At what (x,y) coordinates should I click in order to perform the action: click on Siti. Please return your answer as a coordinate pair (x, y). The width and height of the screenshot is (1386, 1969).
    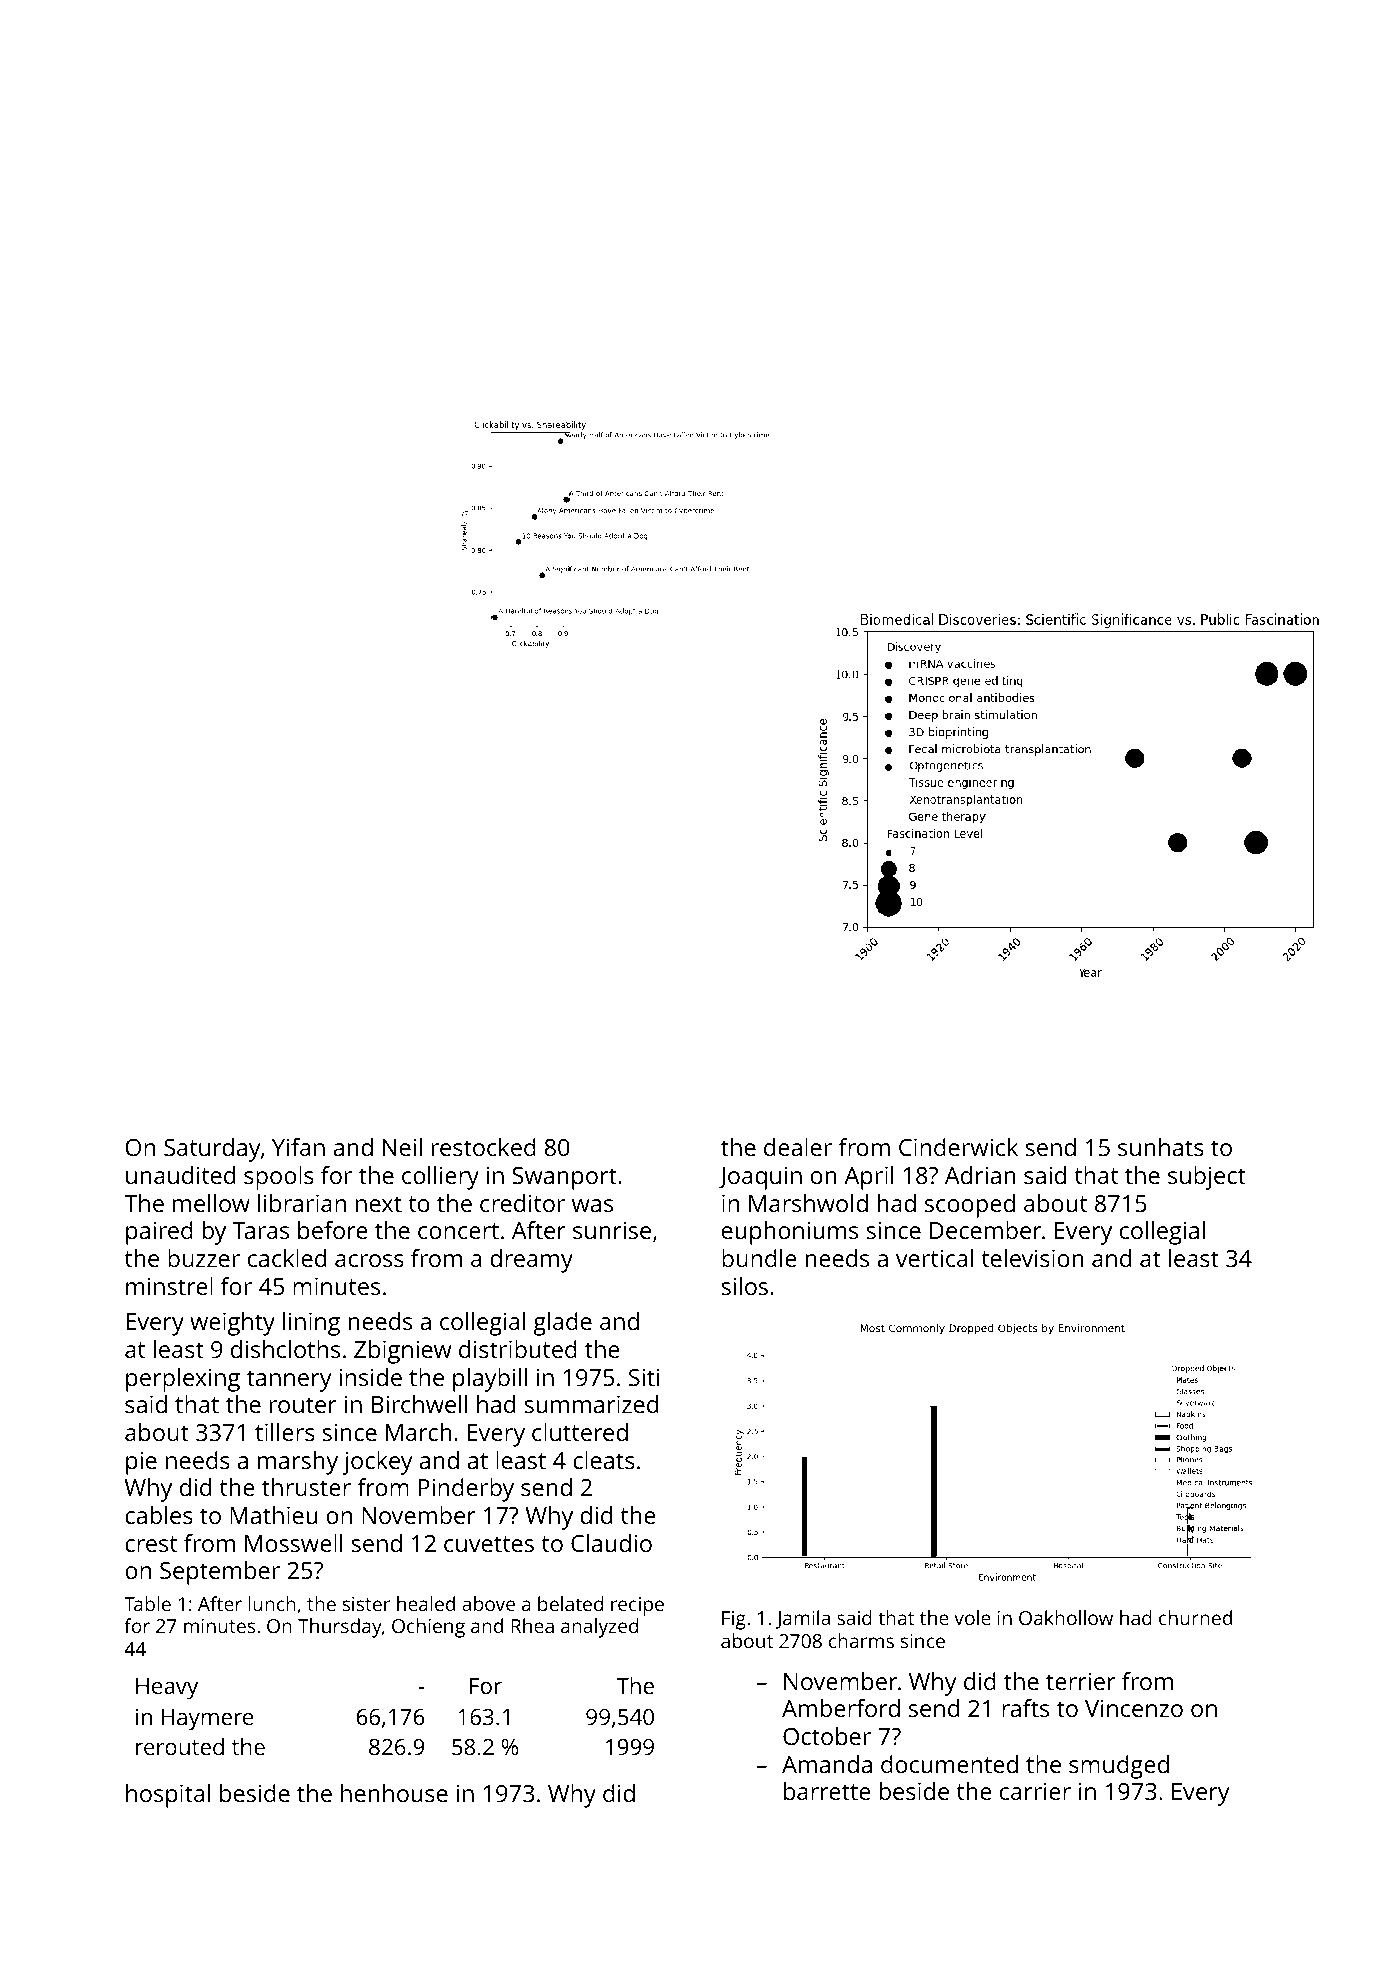
    Looking at the image, I should click on (644, 1377).
